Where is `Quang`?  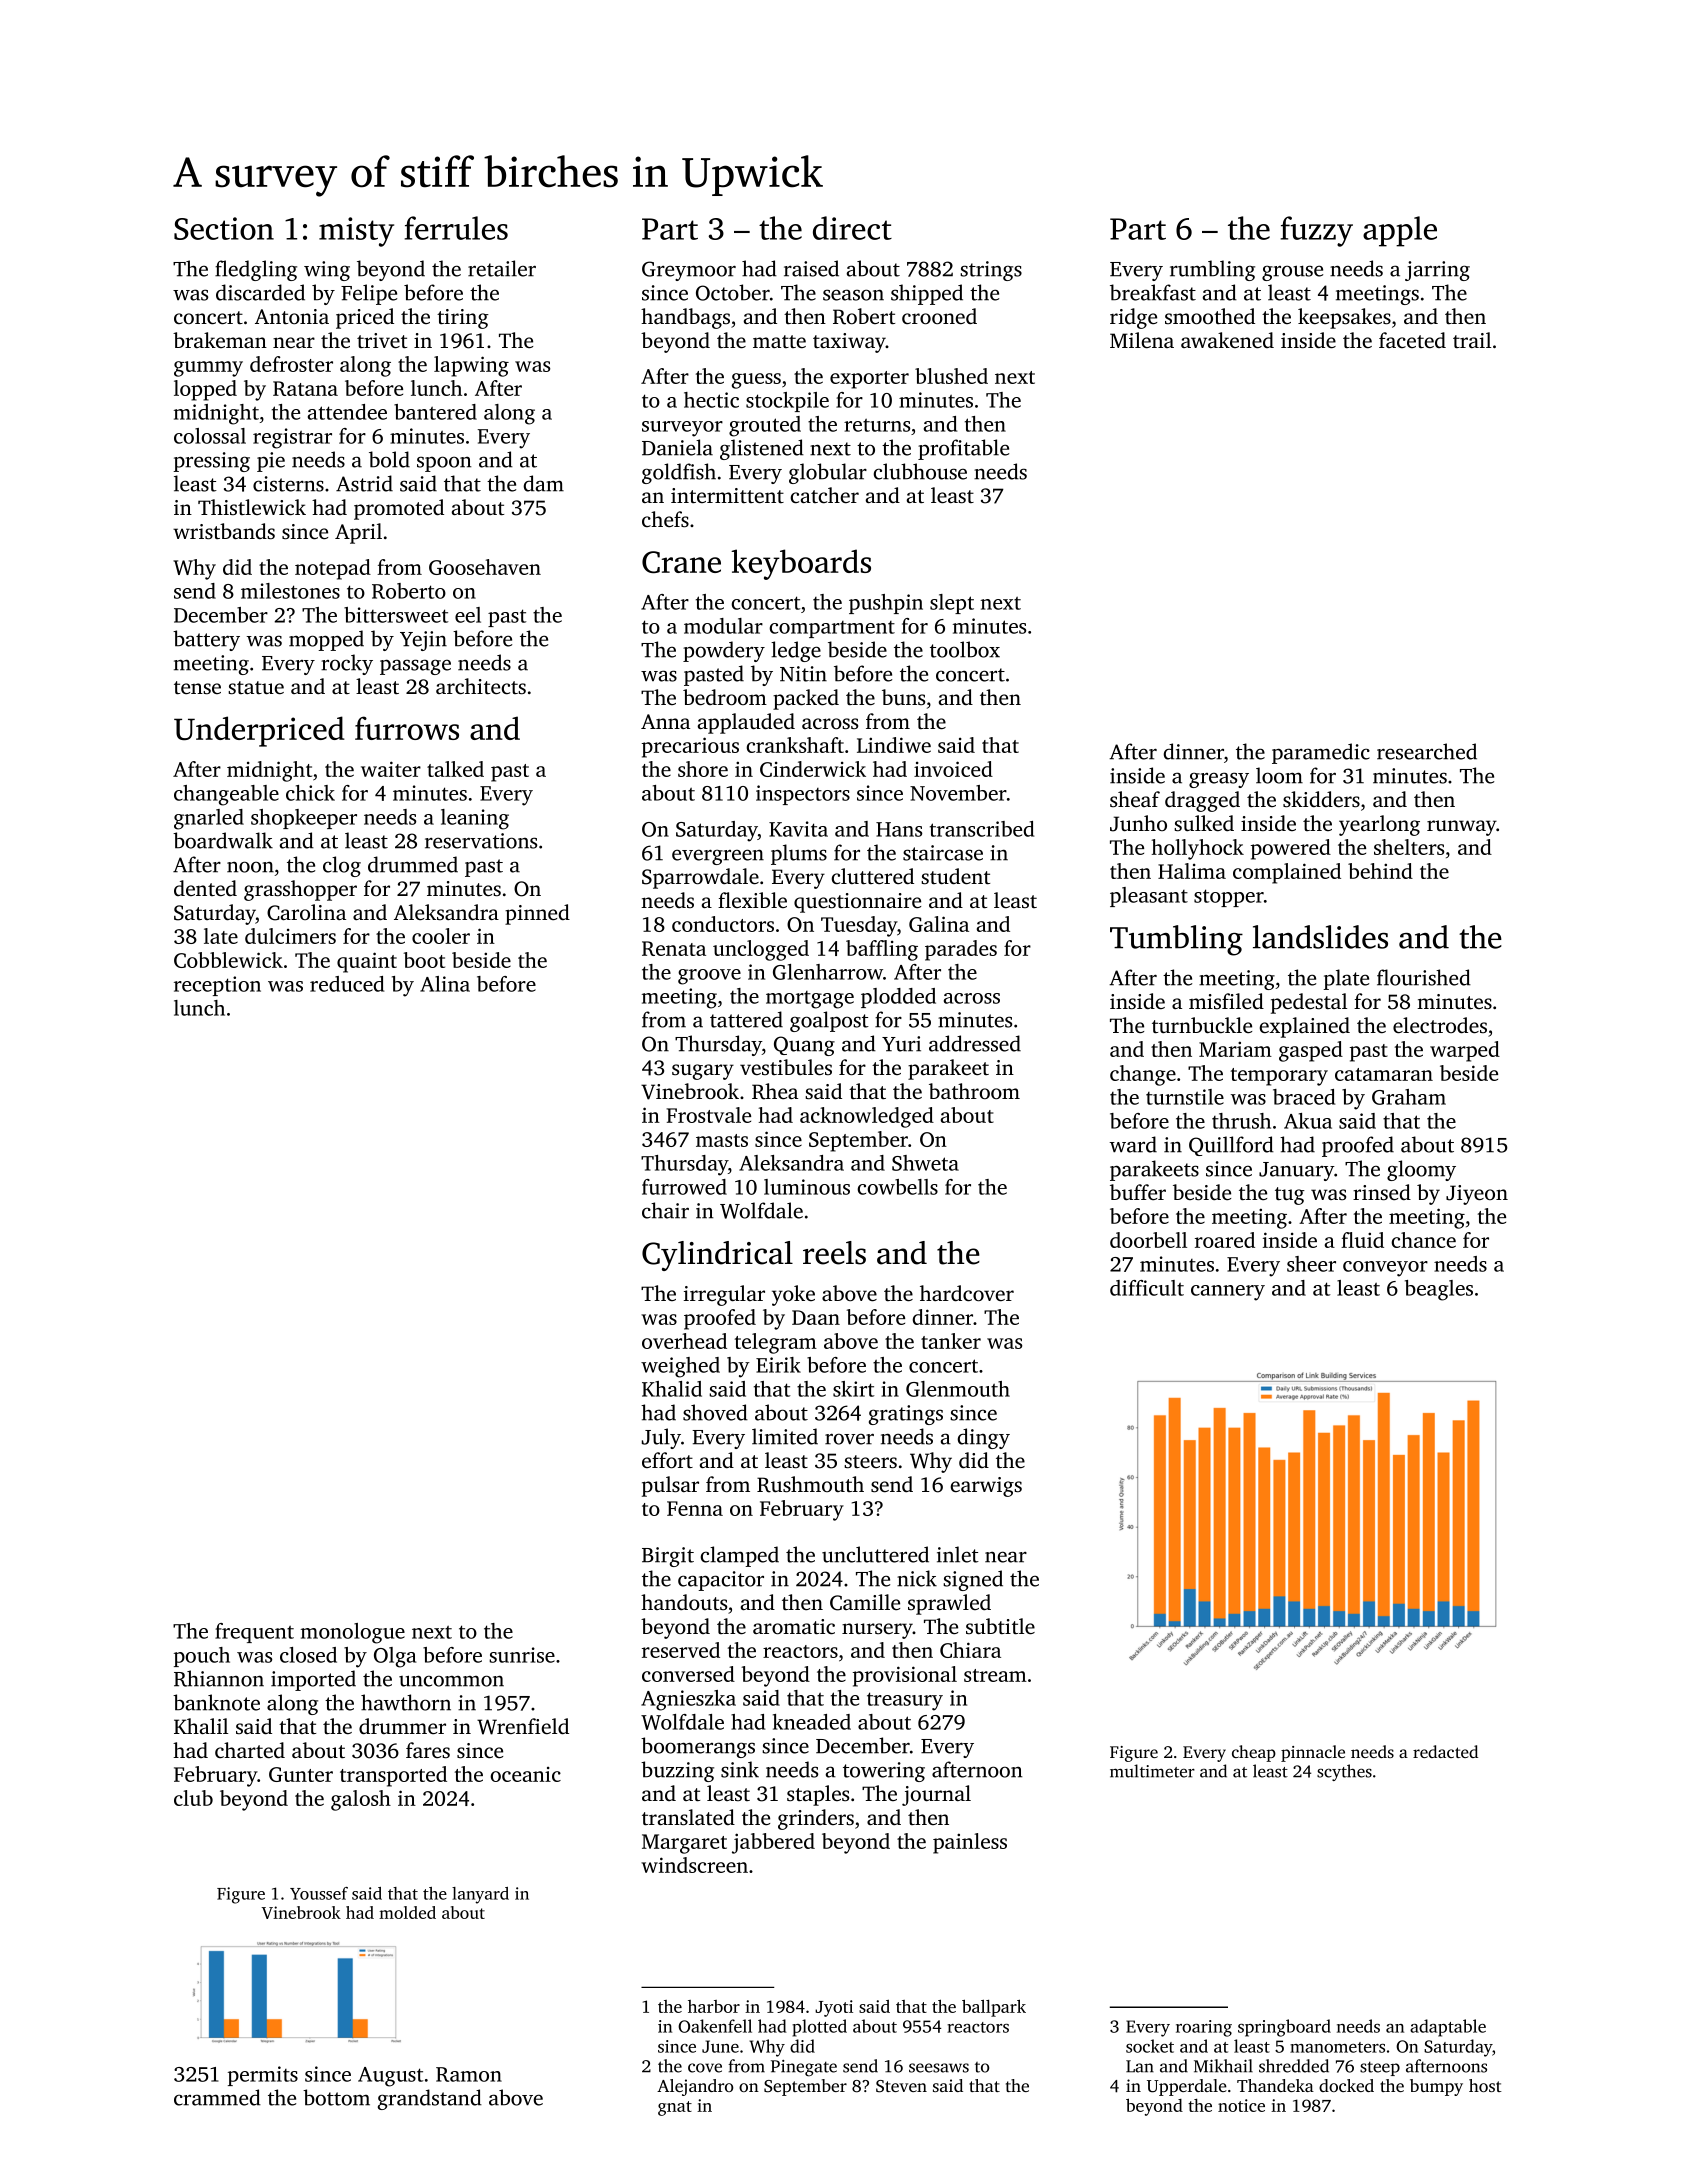
Quang is located at coordinates (804, 1046).
